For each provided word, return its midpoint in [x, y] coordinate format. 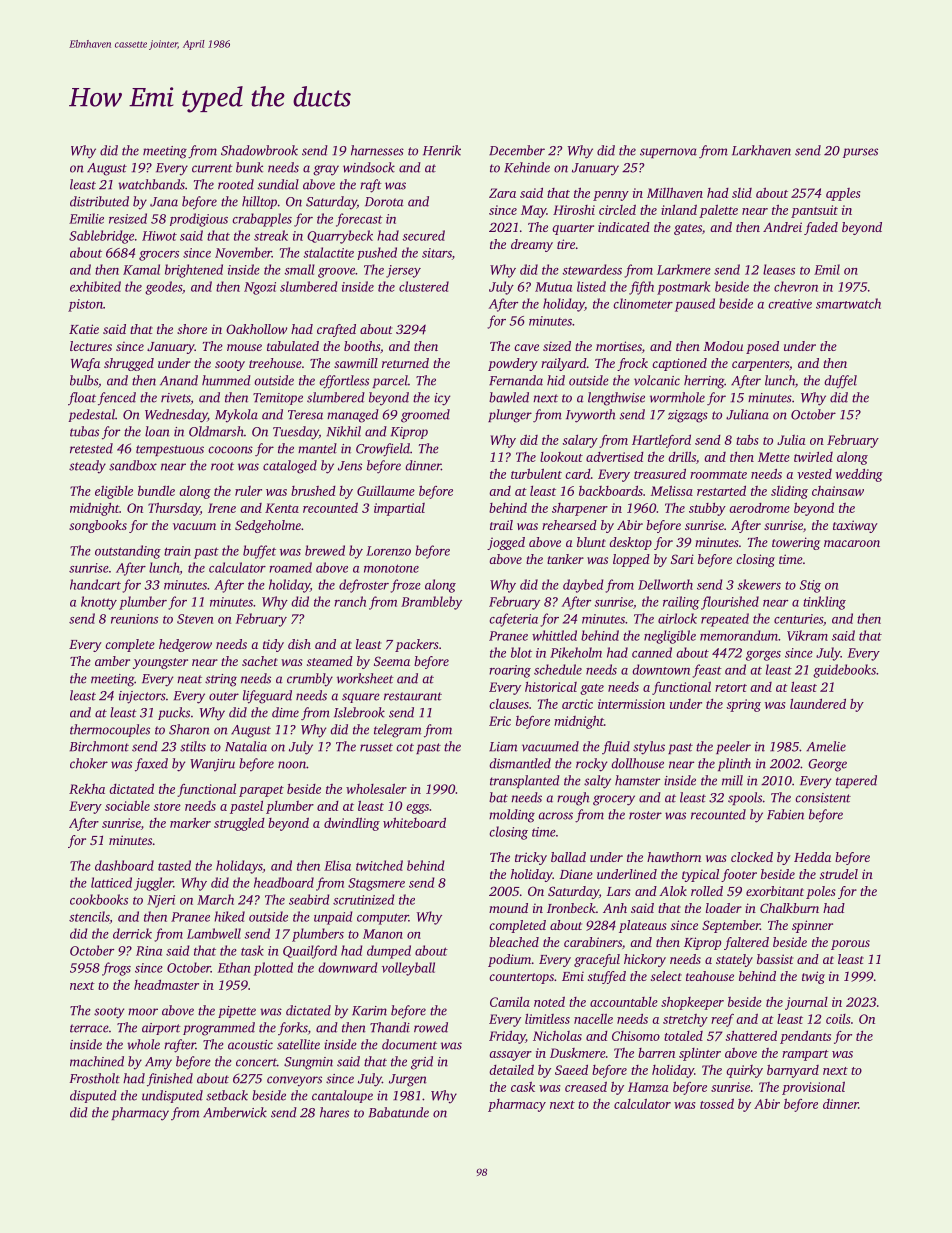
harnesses [377, 150]
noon [292, 765]
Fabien [785, 814]
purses [860, 153]
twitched [379, 865]
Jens [350, 466]
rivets [175, 398]
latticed [111, 882]
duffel [840, 382]
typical [700, 875]
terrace [89, 1028]
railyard [564, 364]
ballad [568, 857]
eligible [114, 492]
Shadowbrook [259, 150]
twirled [813, 457]
